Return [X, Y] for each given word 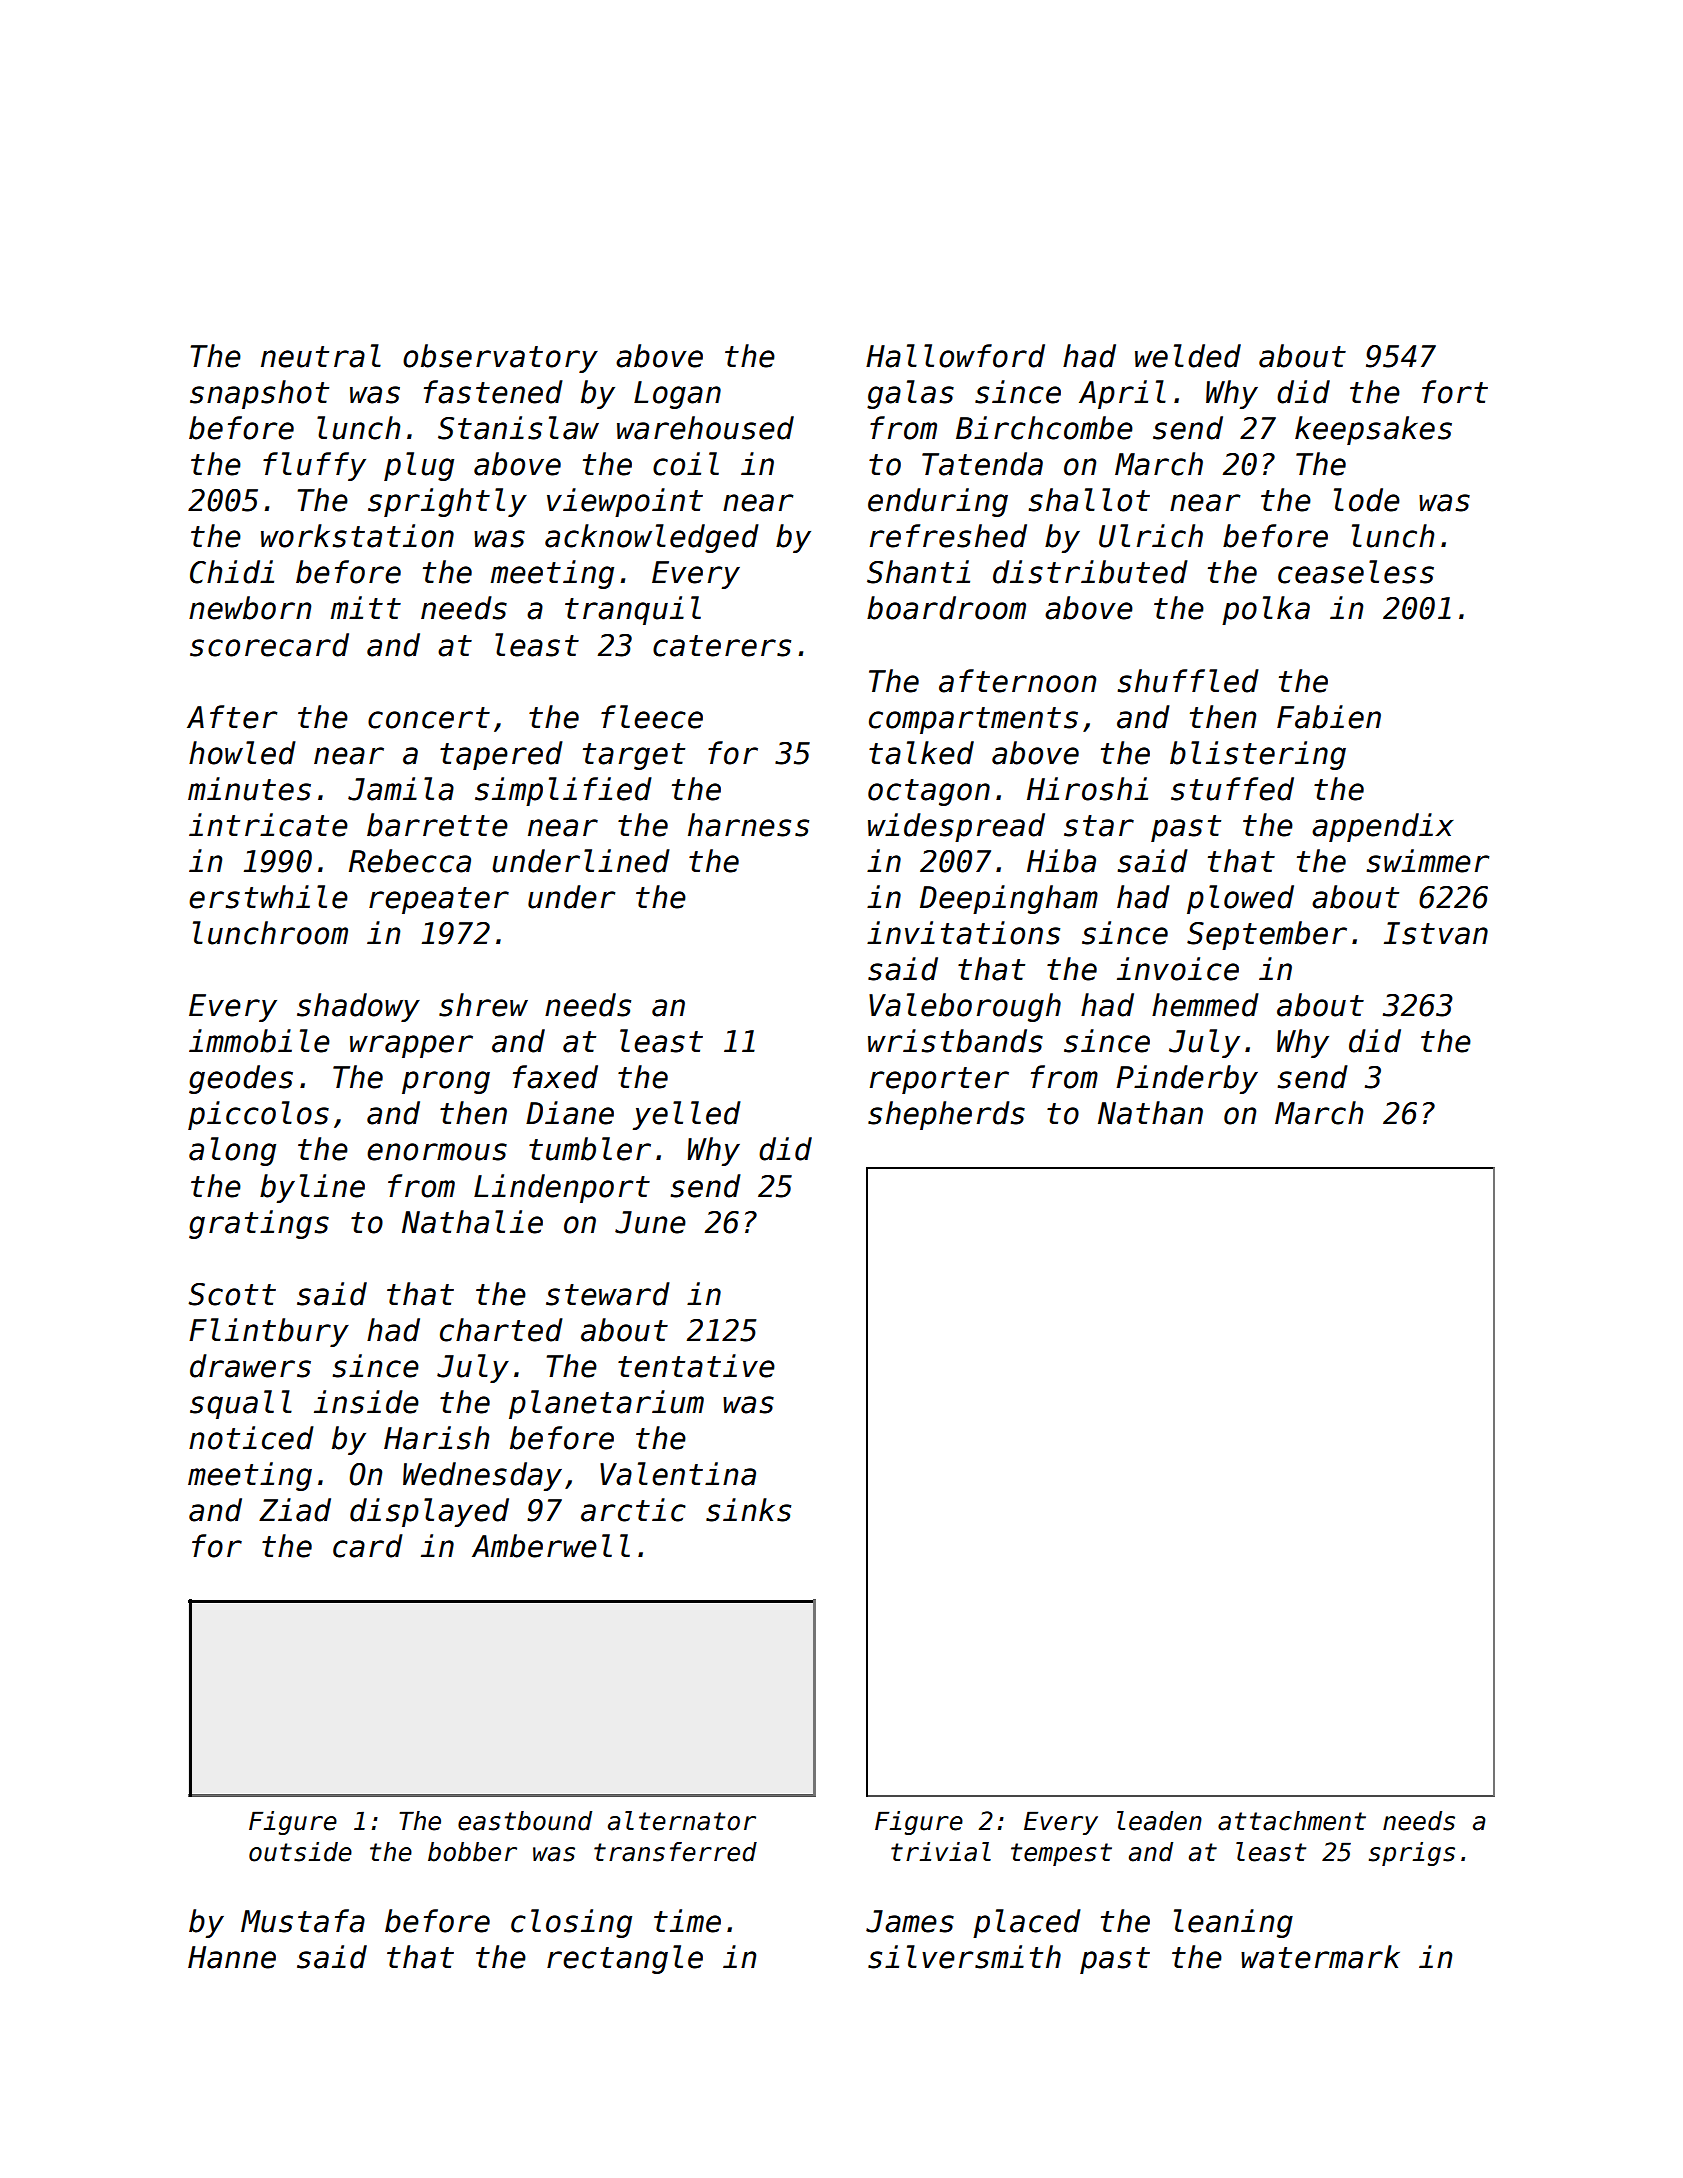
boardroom [946, 608]
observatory [500, 358]
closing [571, 1923]
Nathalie [472, 1222]
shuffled [1188, 681]
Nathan [1150, 1113]
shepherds [946, 1115]
